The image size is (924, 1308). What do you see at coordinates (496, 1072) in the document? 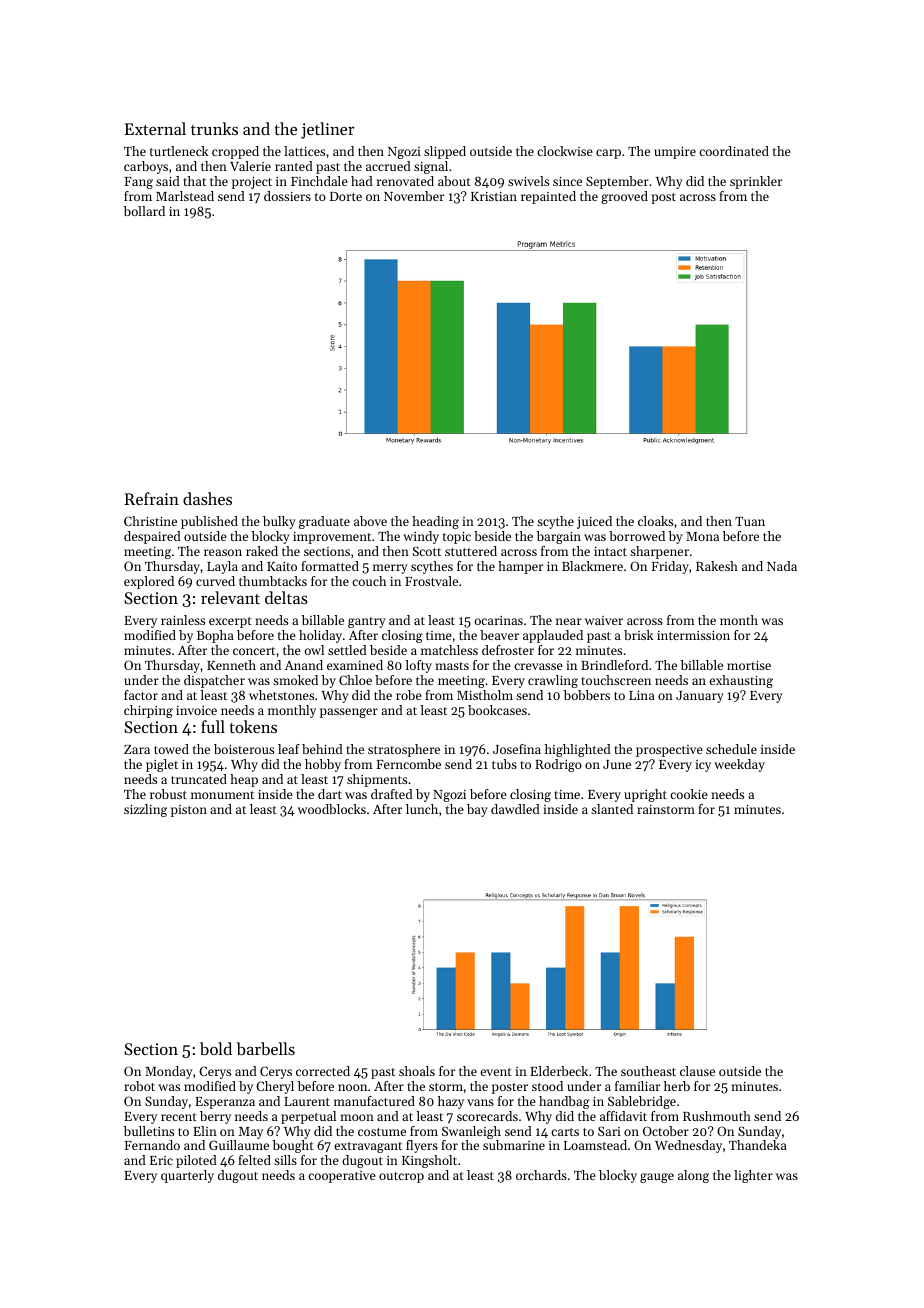
I see `event` at bounding box center [496, 1072].
